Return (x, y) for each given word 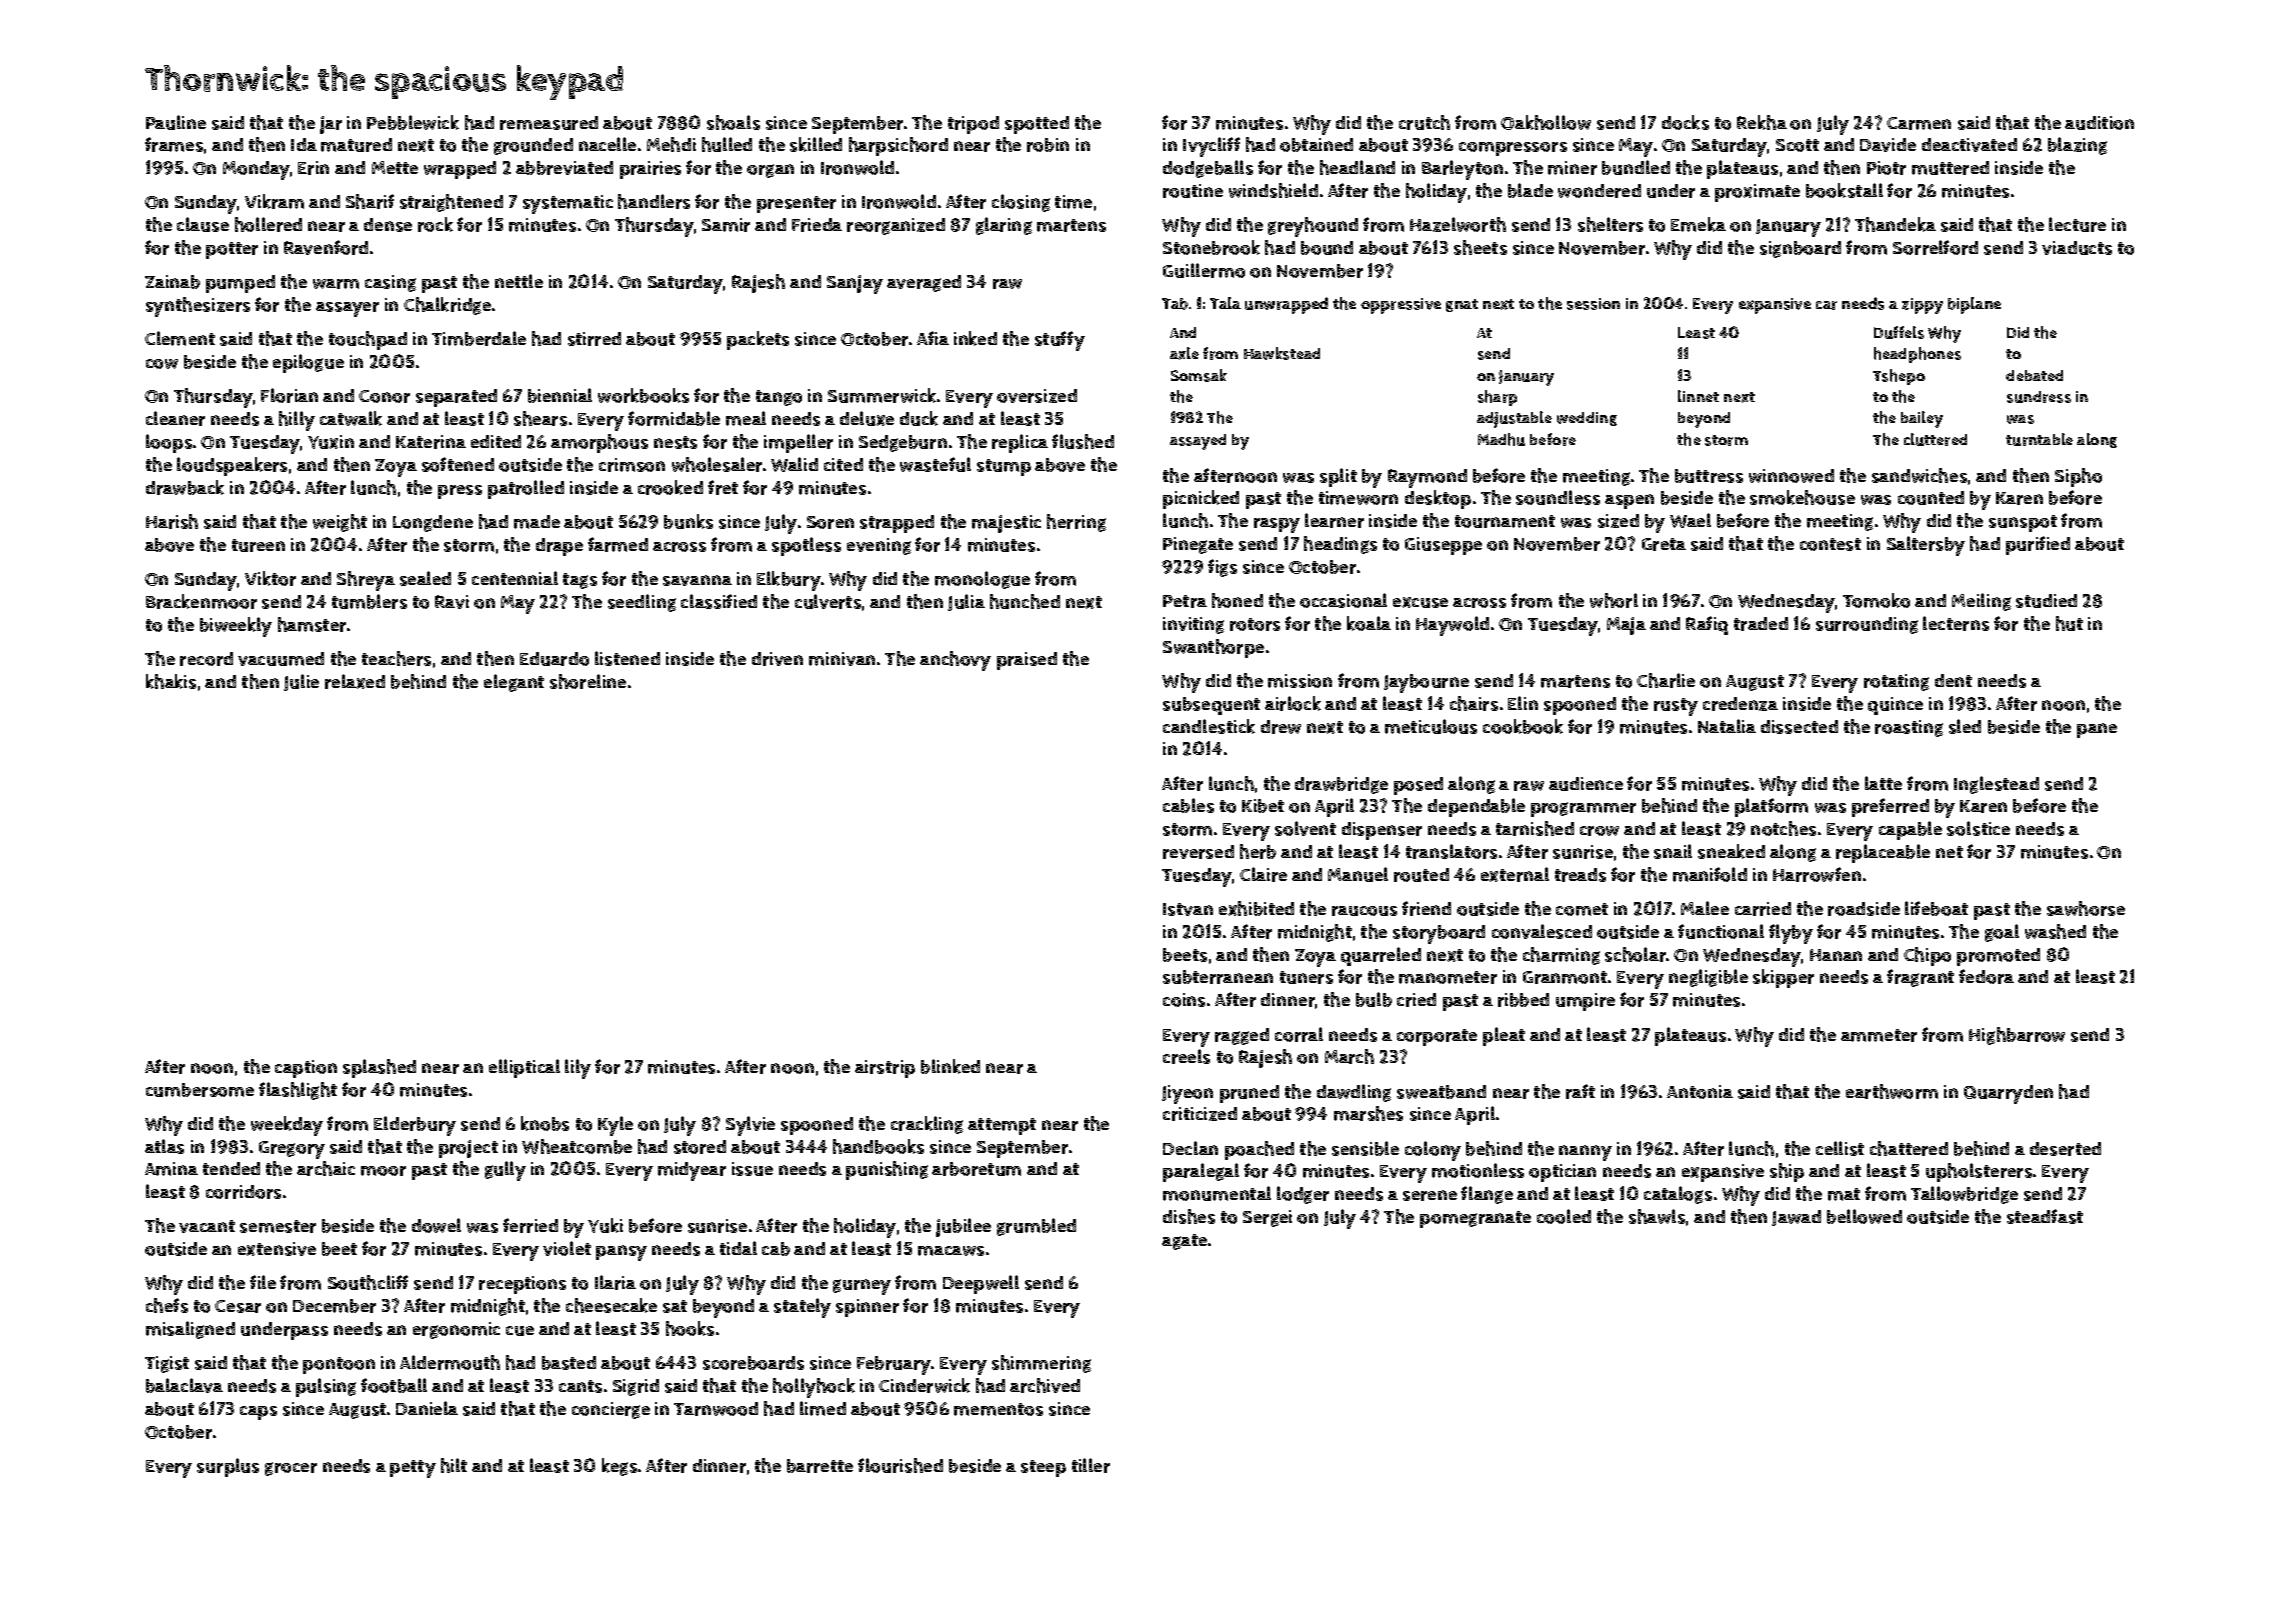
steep (1043, 1468)
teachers (396, 658)
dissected (1799, 727)
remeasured (549, 123)
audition (2099, 123)
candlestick (1209, 726)
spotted (1037, 125)
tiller (1091, 1465)
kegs (619, 1467)
